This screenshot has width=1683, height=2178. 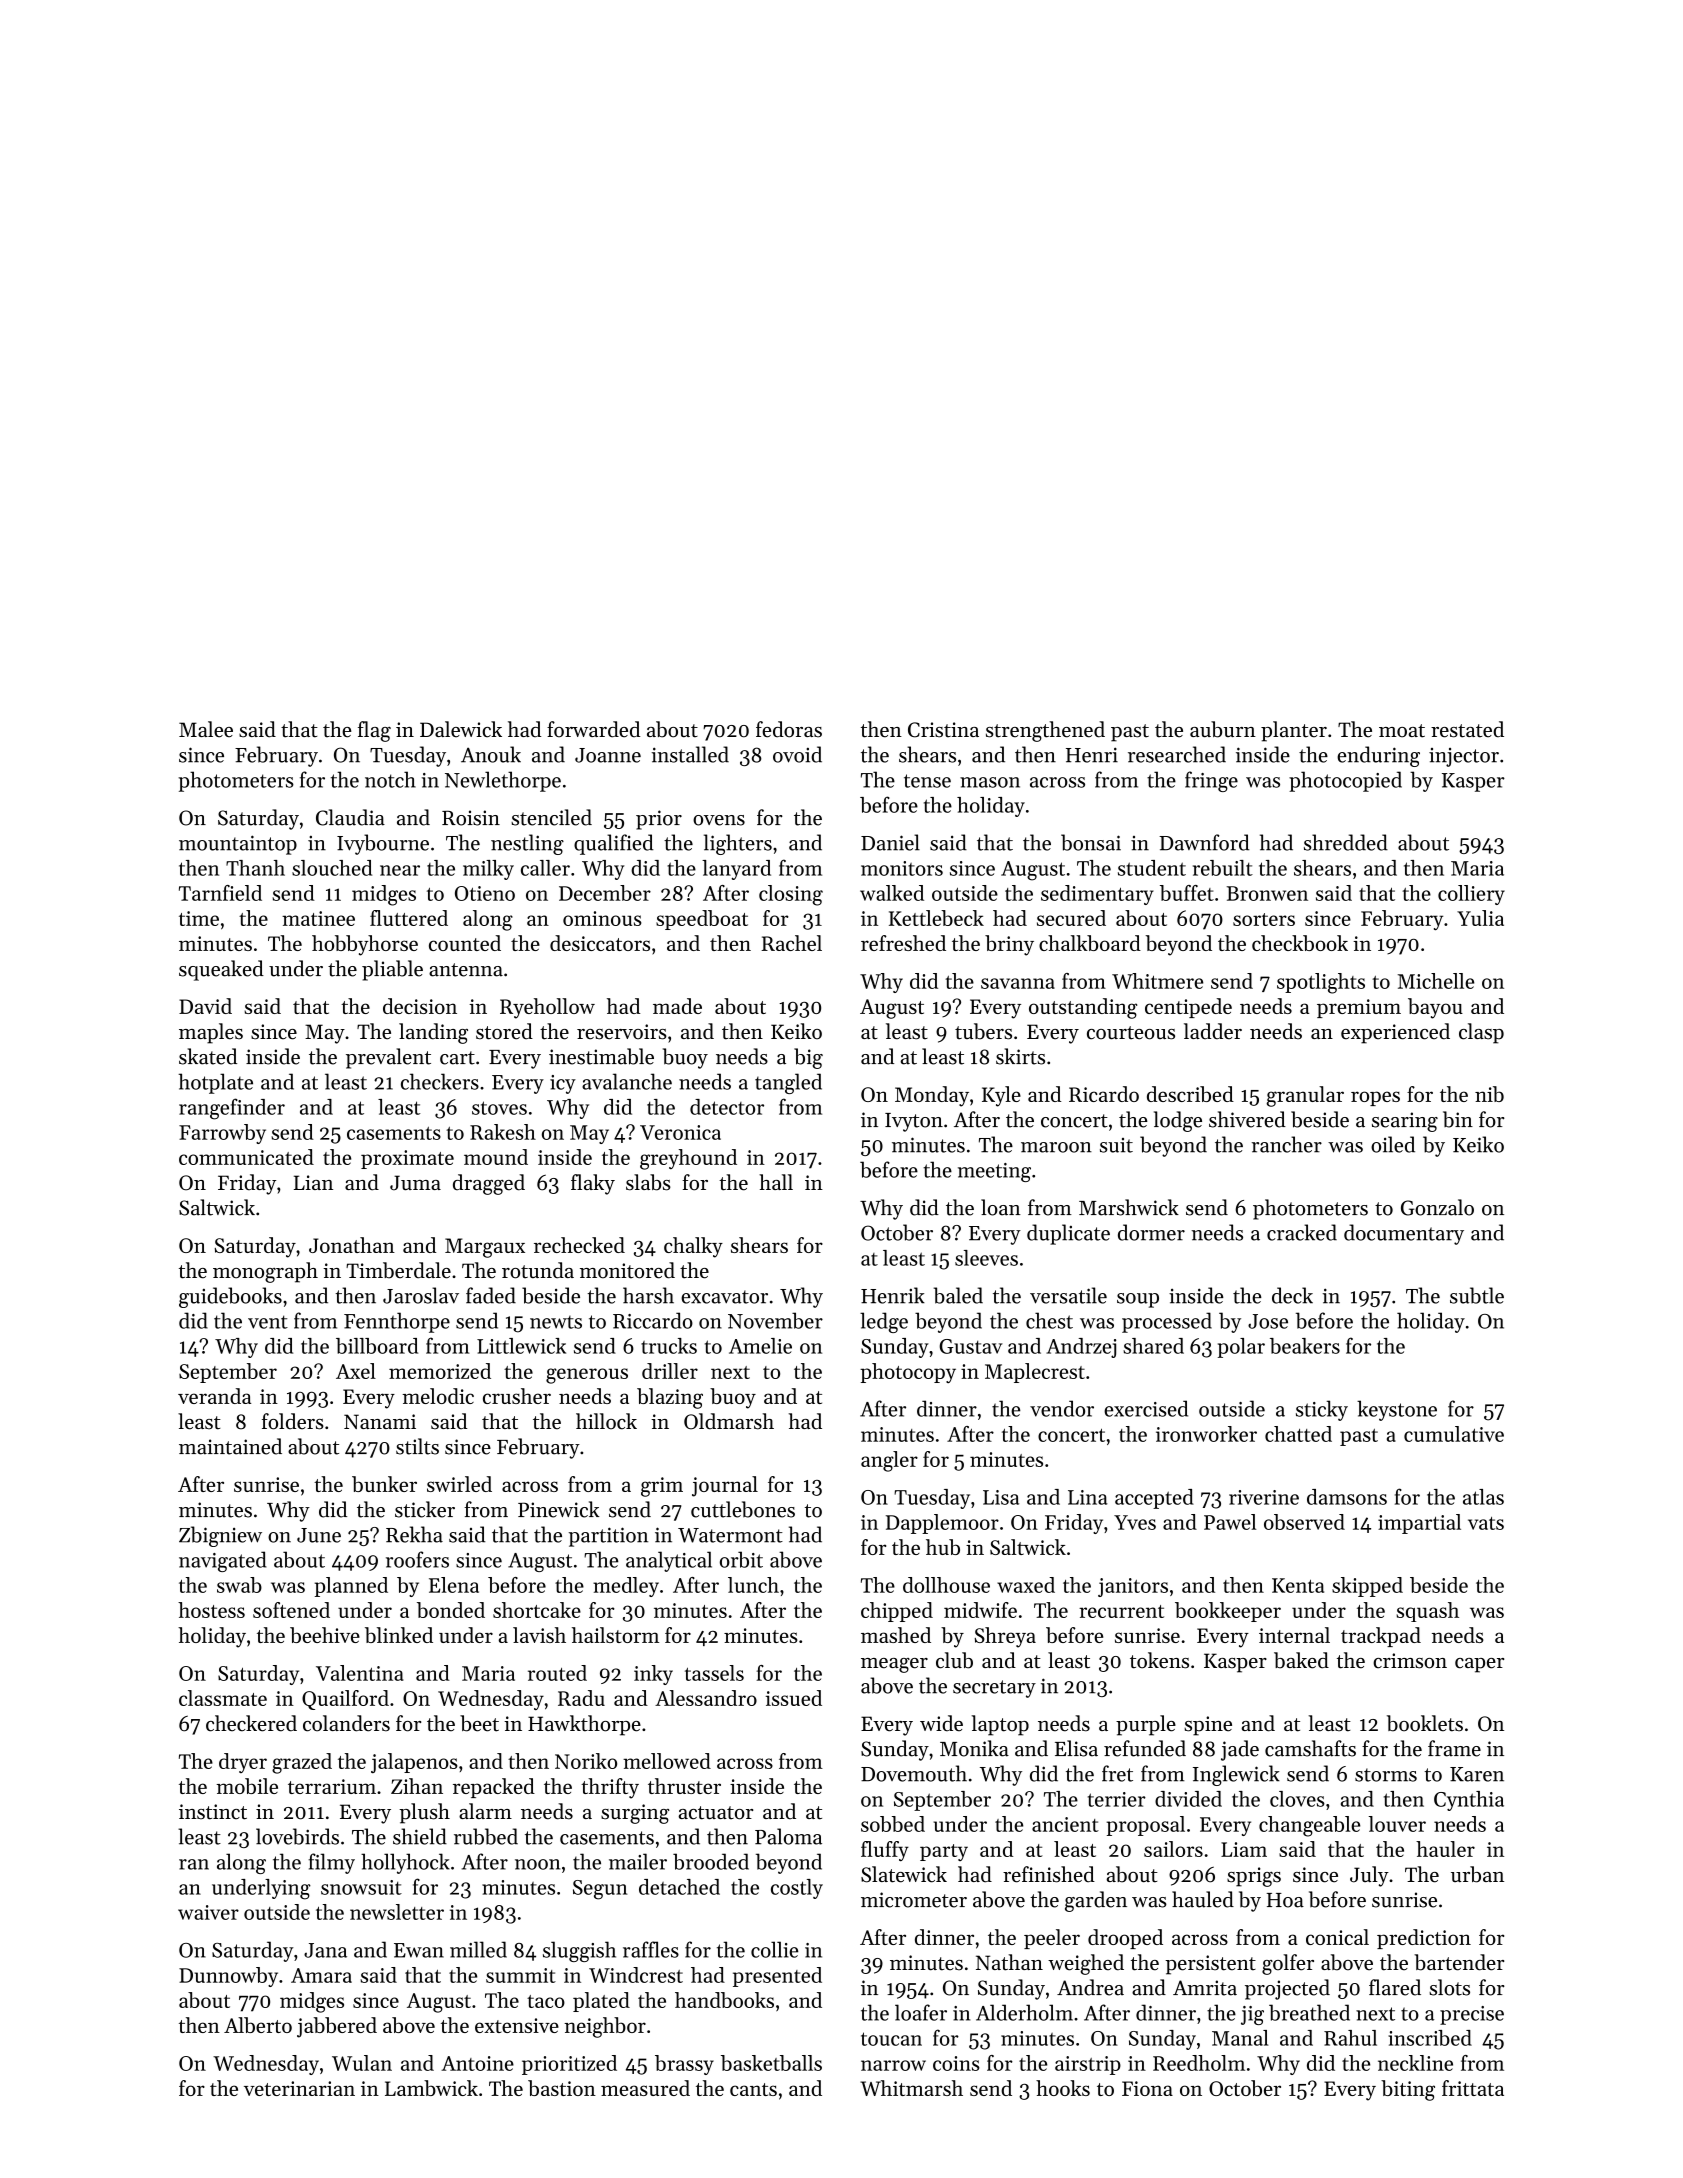 What do you see at coordinates (417, 1786) in the screenshot?
I see `Zihan` at bounding box center [417, 1786].
